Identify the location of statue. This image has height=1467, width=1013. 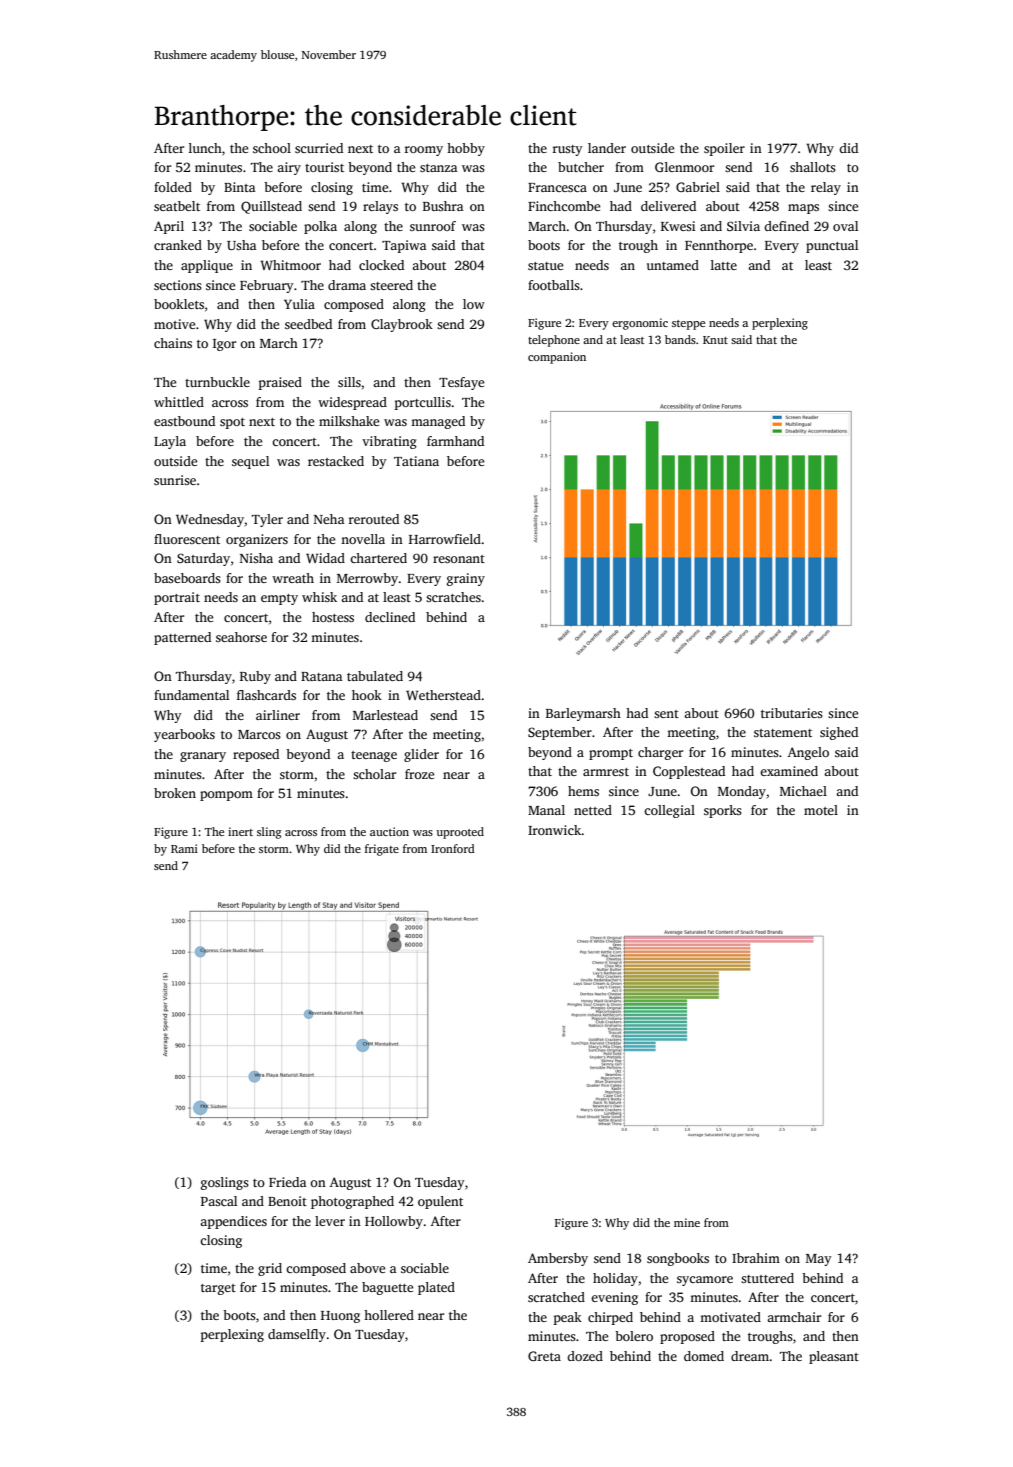
(545, 266).
